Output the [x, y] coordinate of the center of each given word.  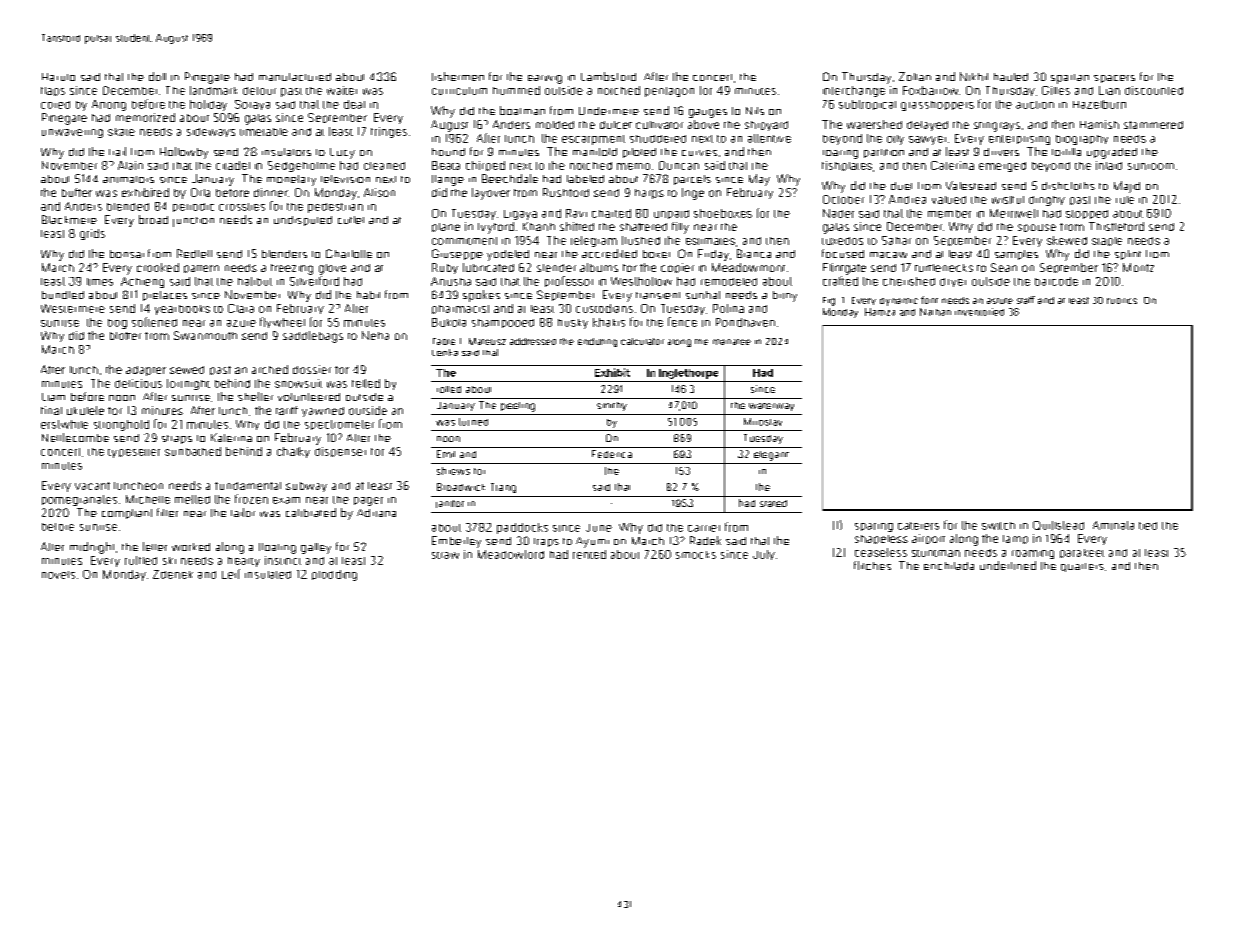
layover [491, 194]
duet [901, 186]
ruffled [141, 560]
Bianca [754, 253]
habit [368, 295]
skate [121, 132]
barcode [1056, 281]
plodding [334, 575]
